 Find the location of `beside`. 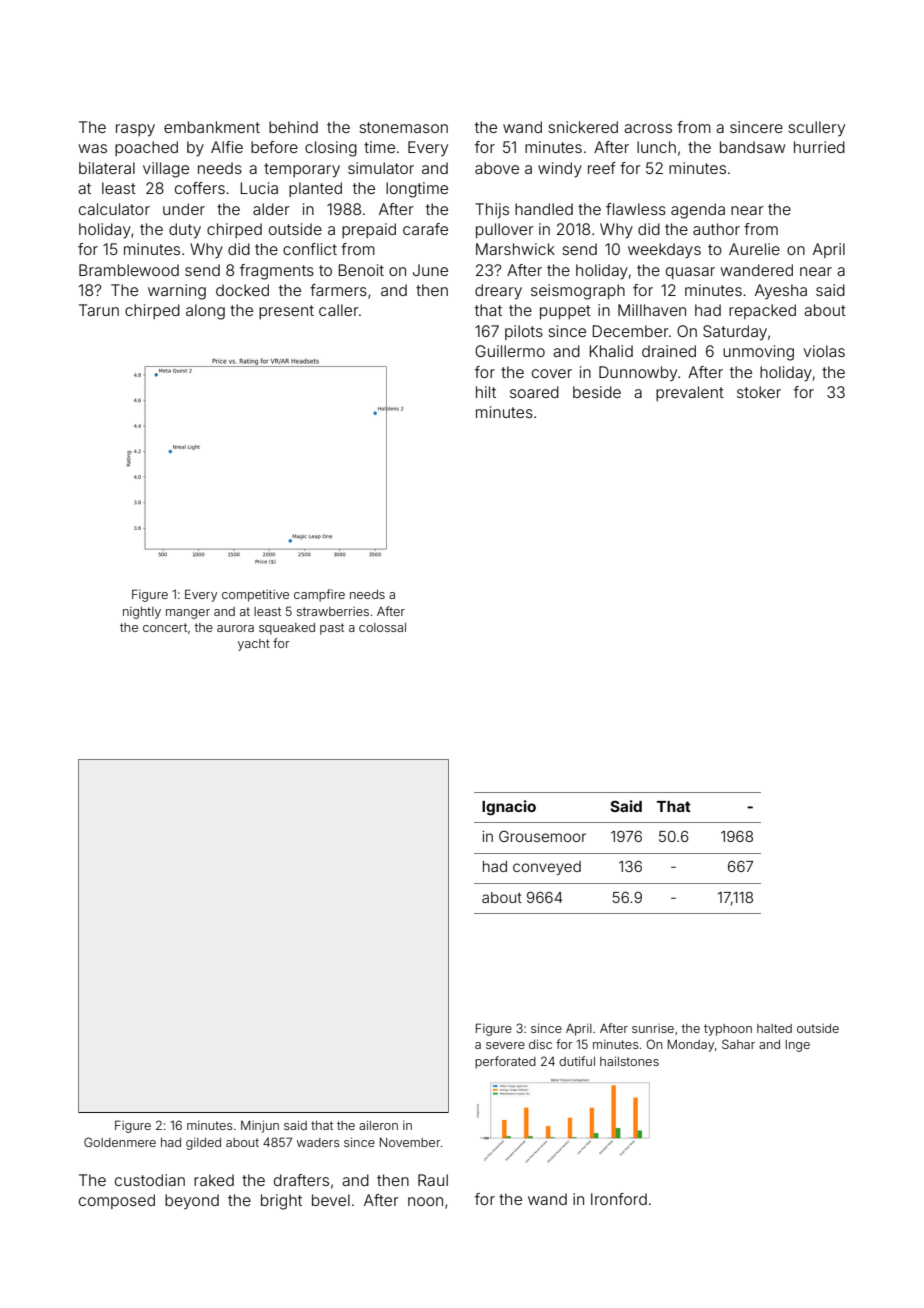

beside is located at coordinates (597, 392).
